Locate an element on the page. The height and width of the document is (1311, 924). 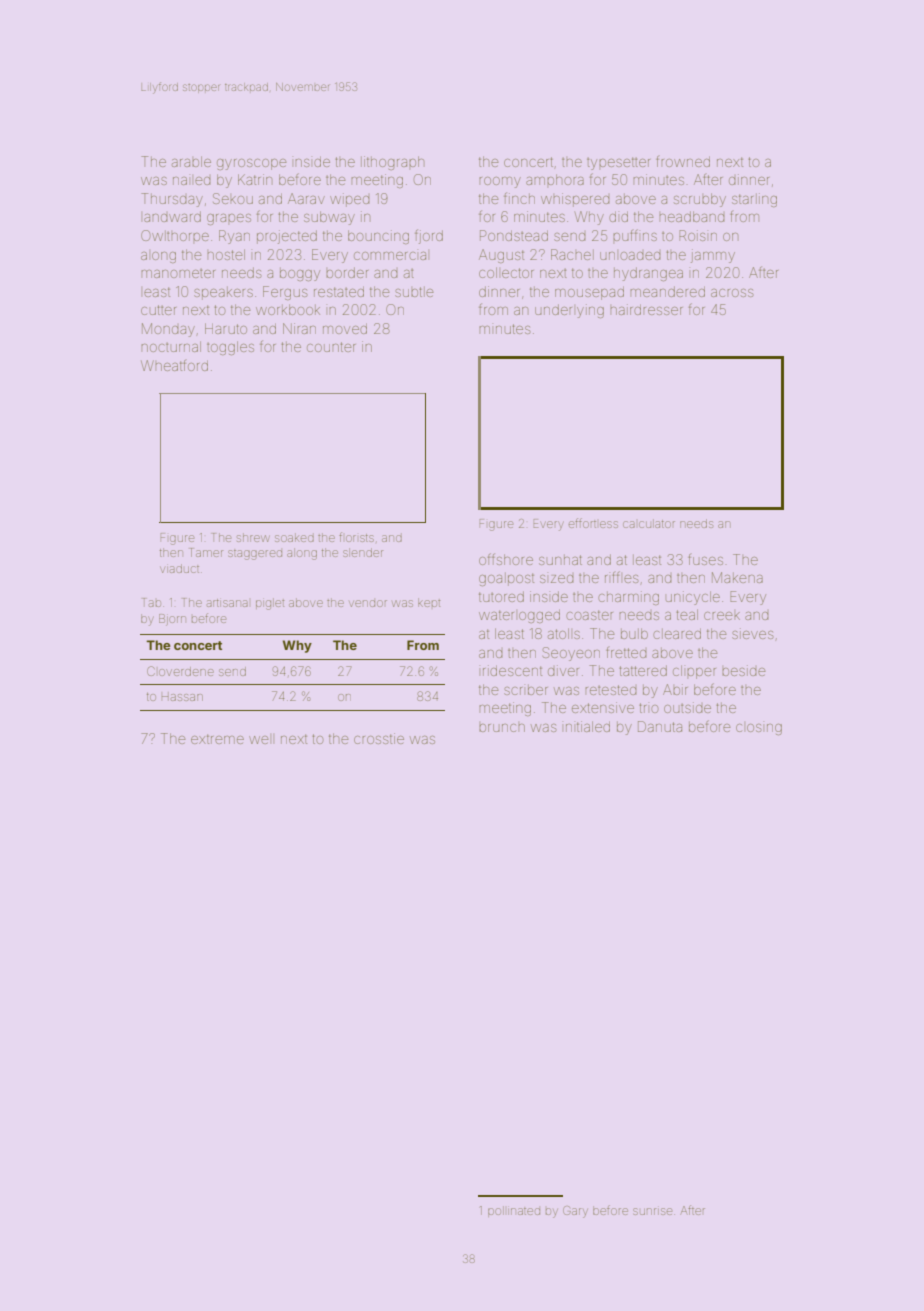
Danuta is located at coordinates (660, 726).
